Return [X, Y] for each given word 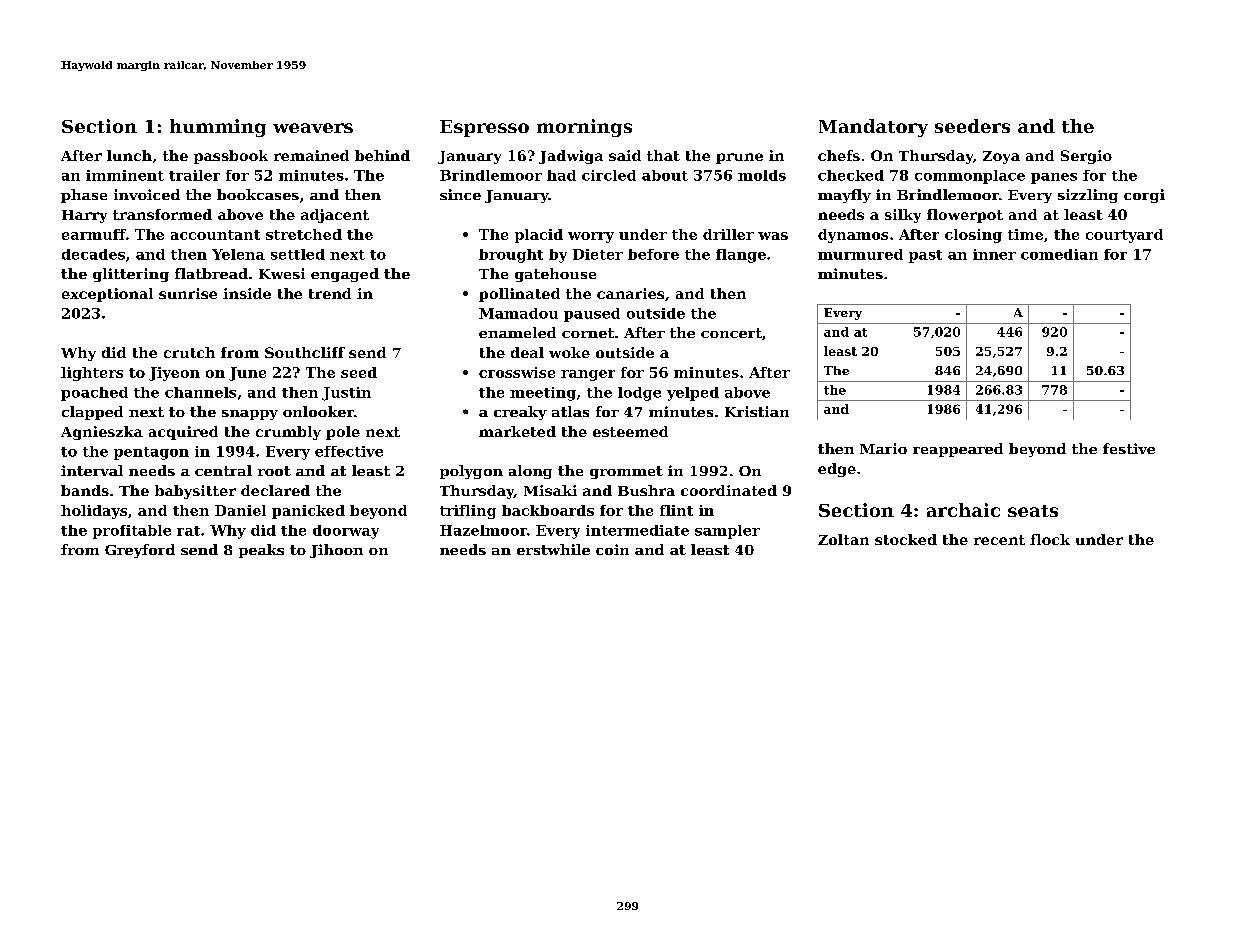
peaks [261, 551]
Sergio [1086, 157]
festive [1129, 448]
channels [200, 392]
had [561, 175]
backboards [548, 510]
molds [762, 175]
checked [851, 175]
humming [218, 128]
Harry [84, 216]
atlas [570, 411]
